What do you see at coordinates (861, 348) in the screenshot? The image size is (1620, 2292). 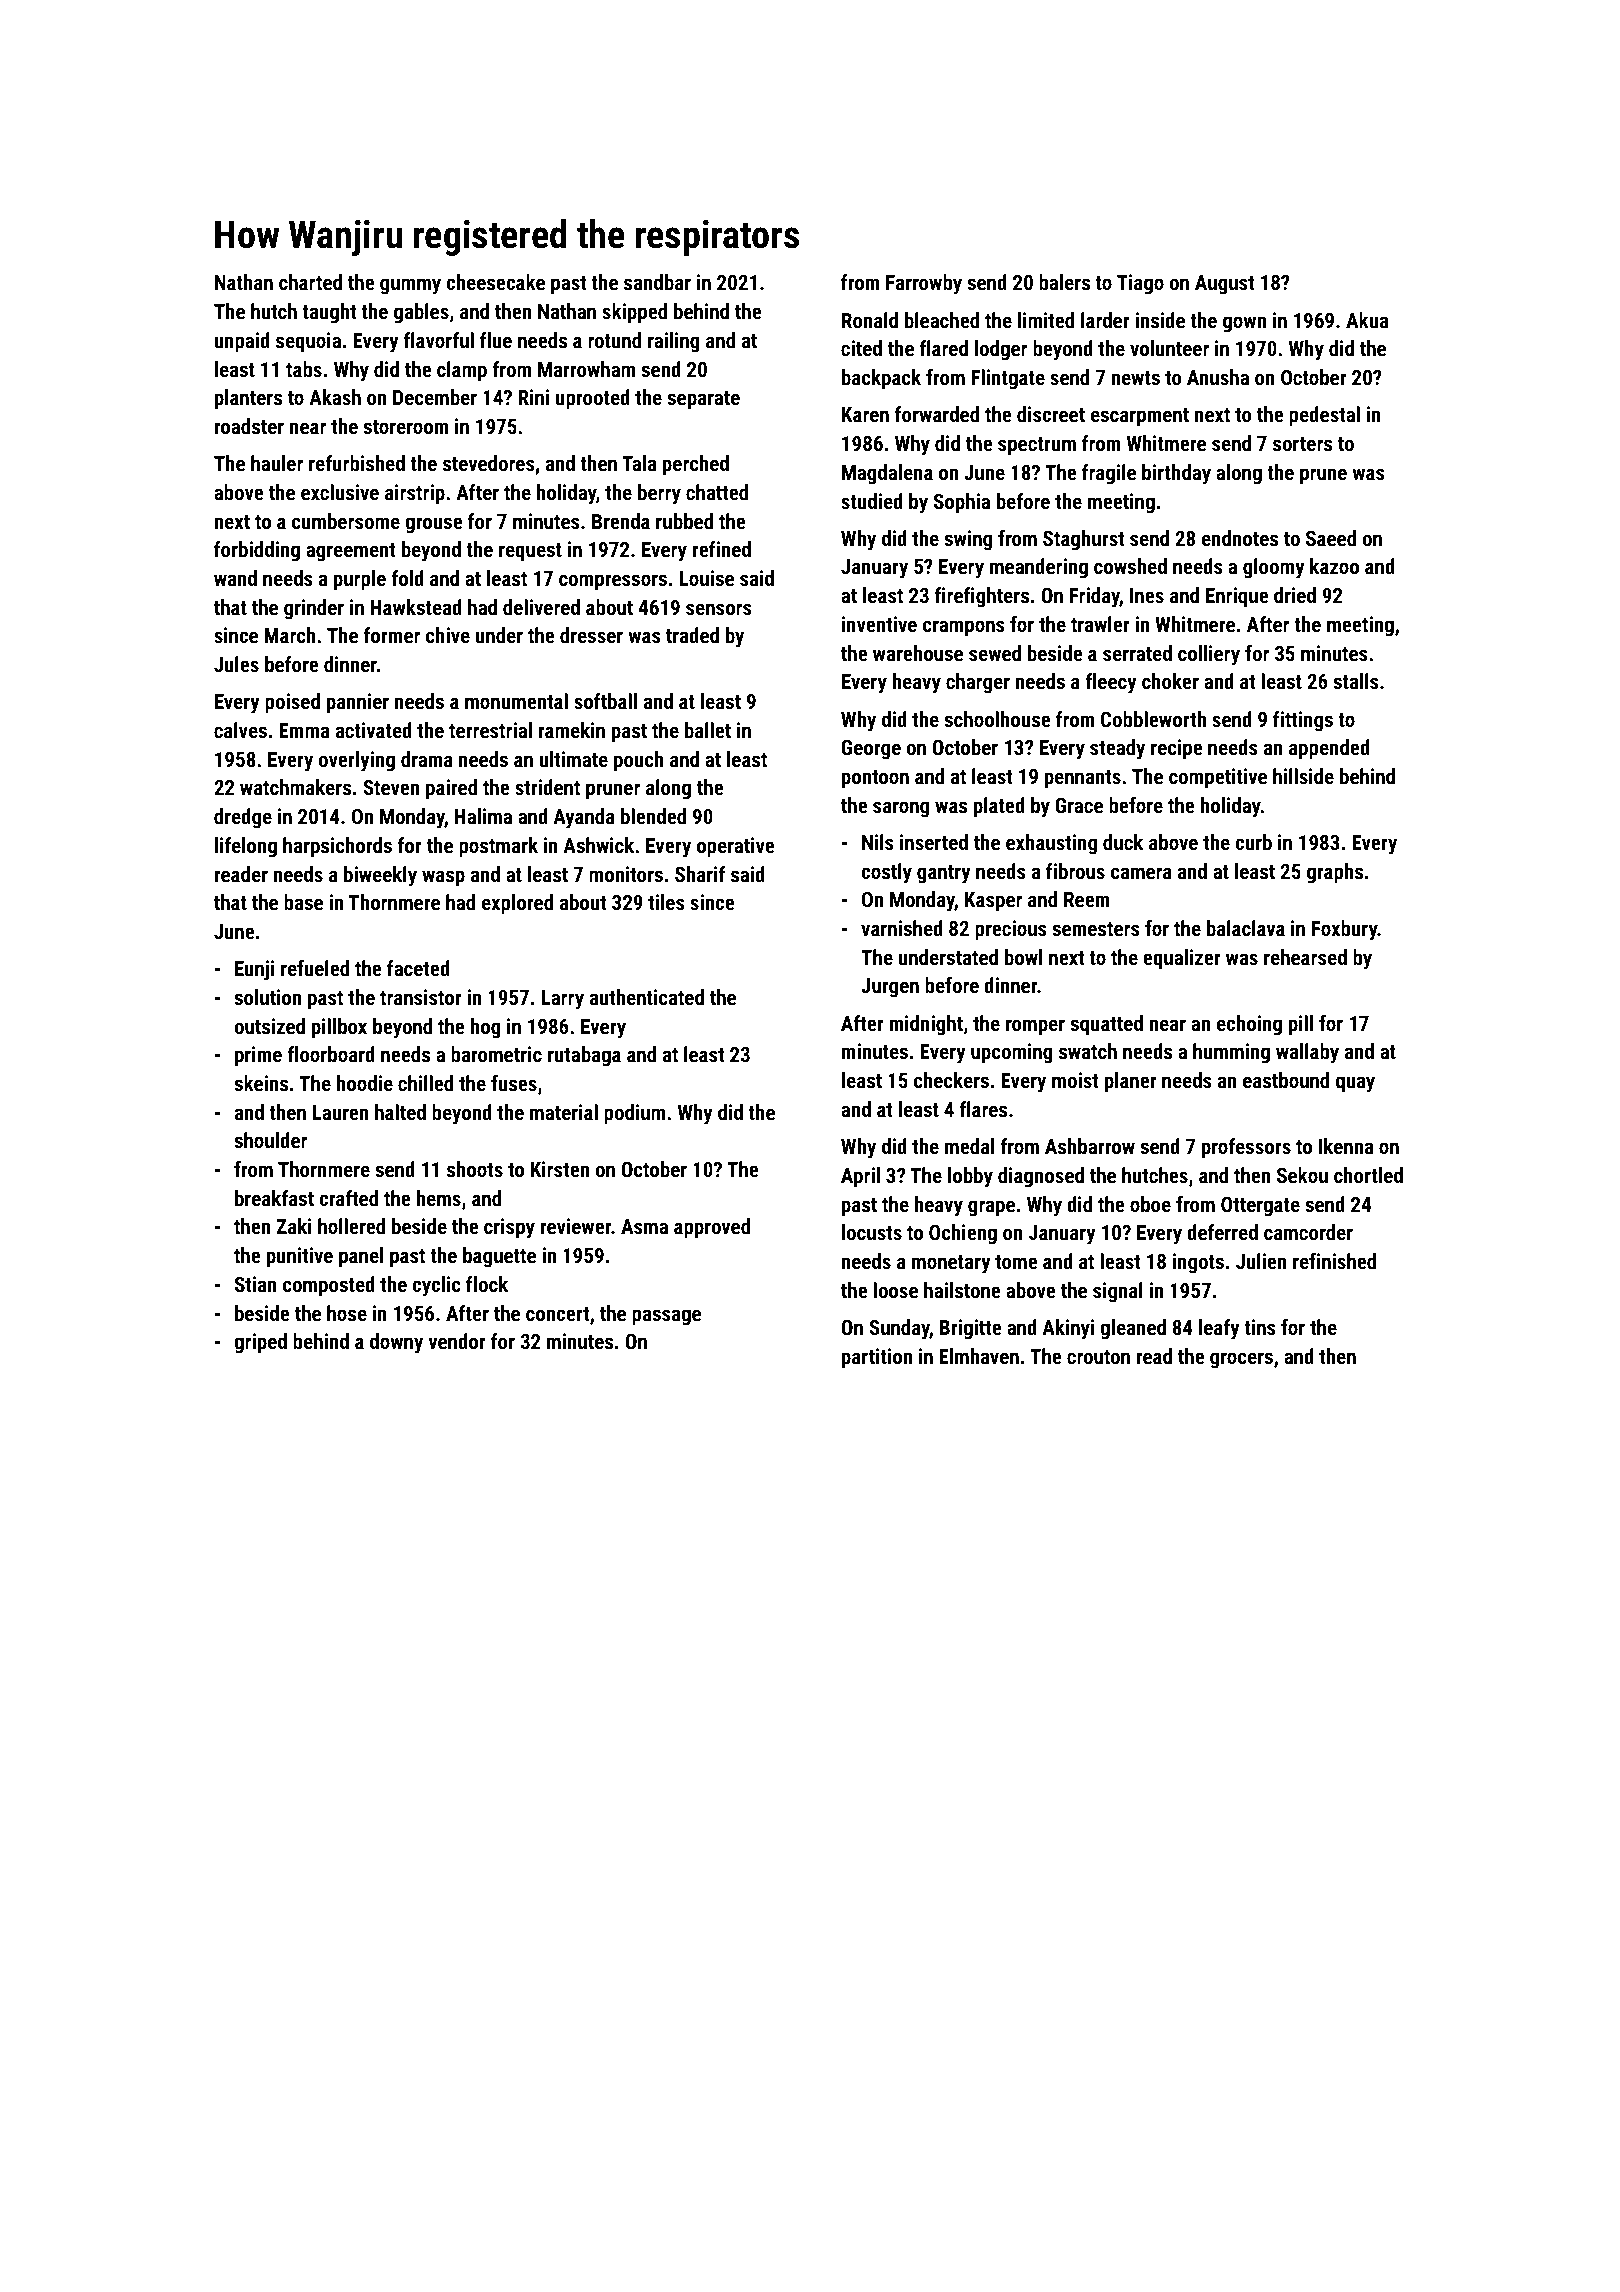 I see `cited` at bounding box center [861, 348].
